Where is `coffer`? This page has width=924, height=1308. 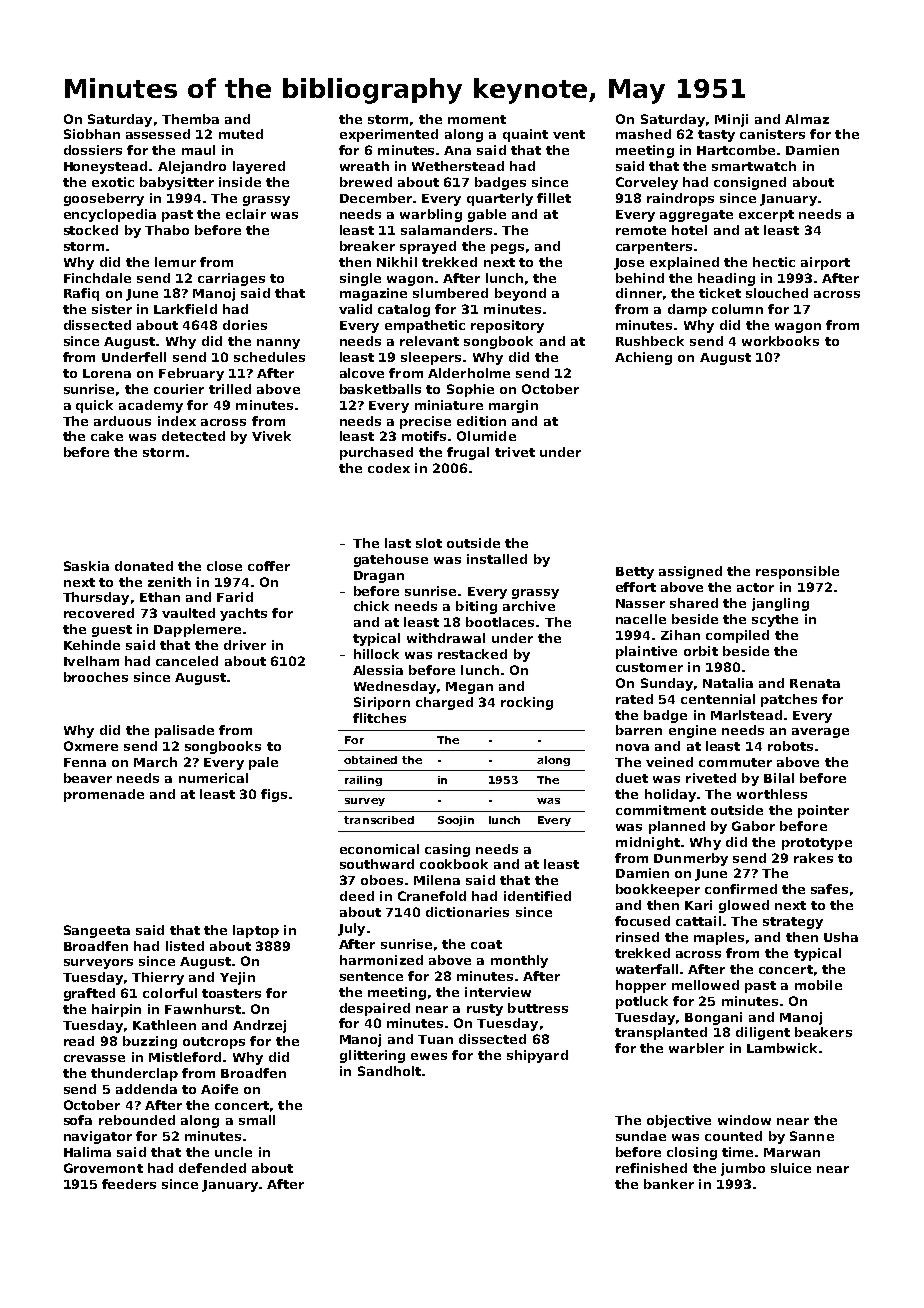 coffer is located at coordinates (269, 566).
